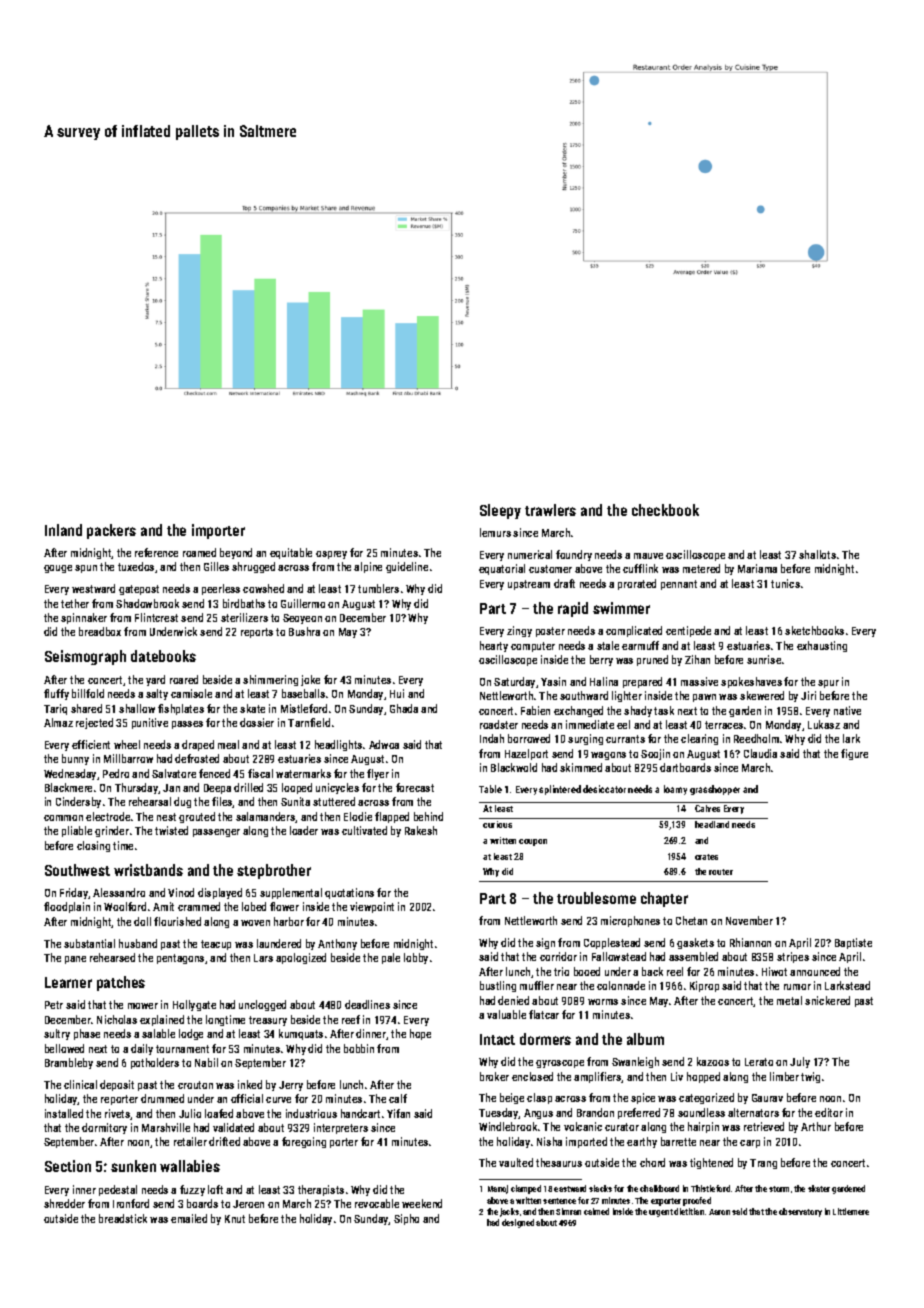 The height and width of the screenshot is (1308, 924). What do you see at coordinates (86, 569) in the screenshot?
I see `spun` at bounding box center [86, 569].
